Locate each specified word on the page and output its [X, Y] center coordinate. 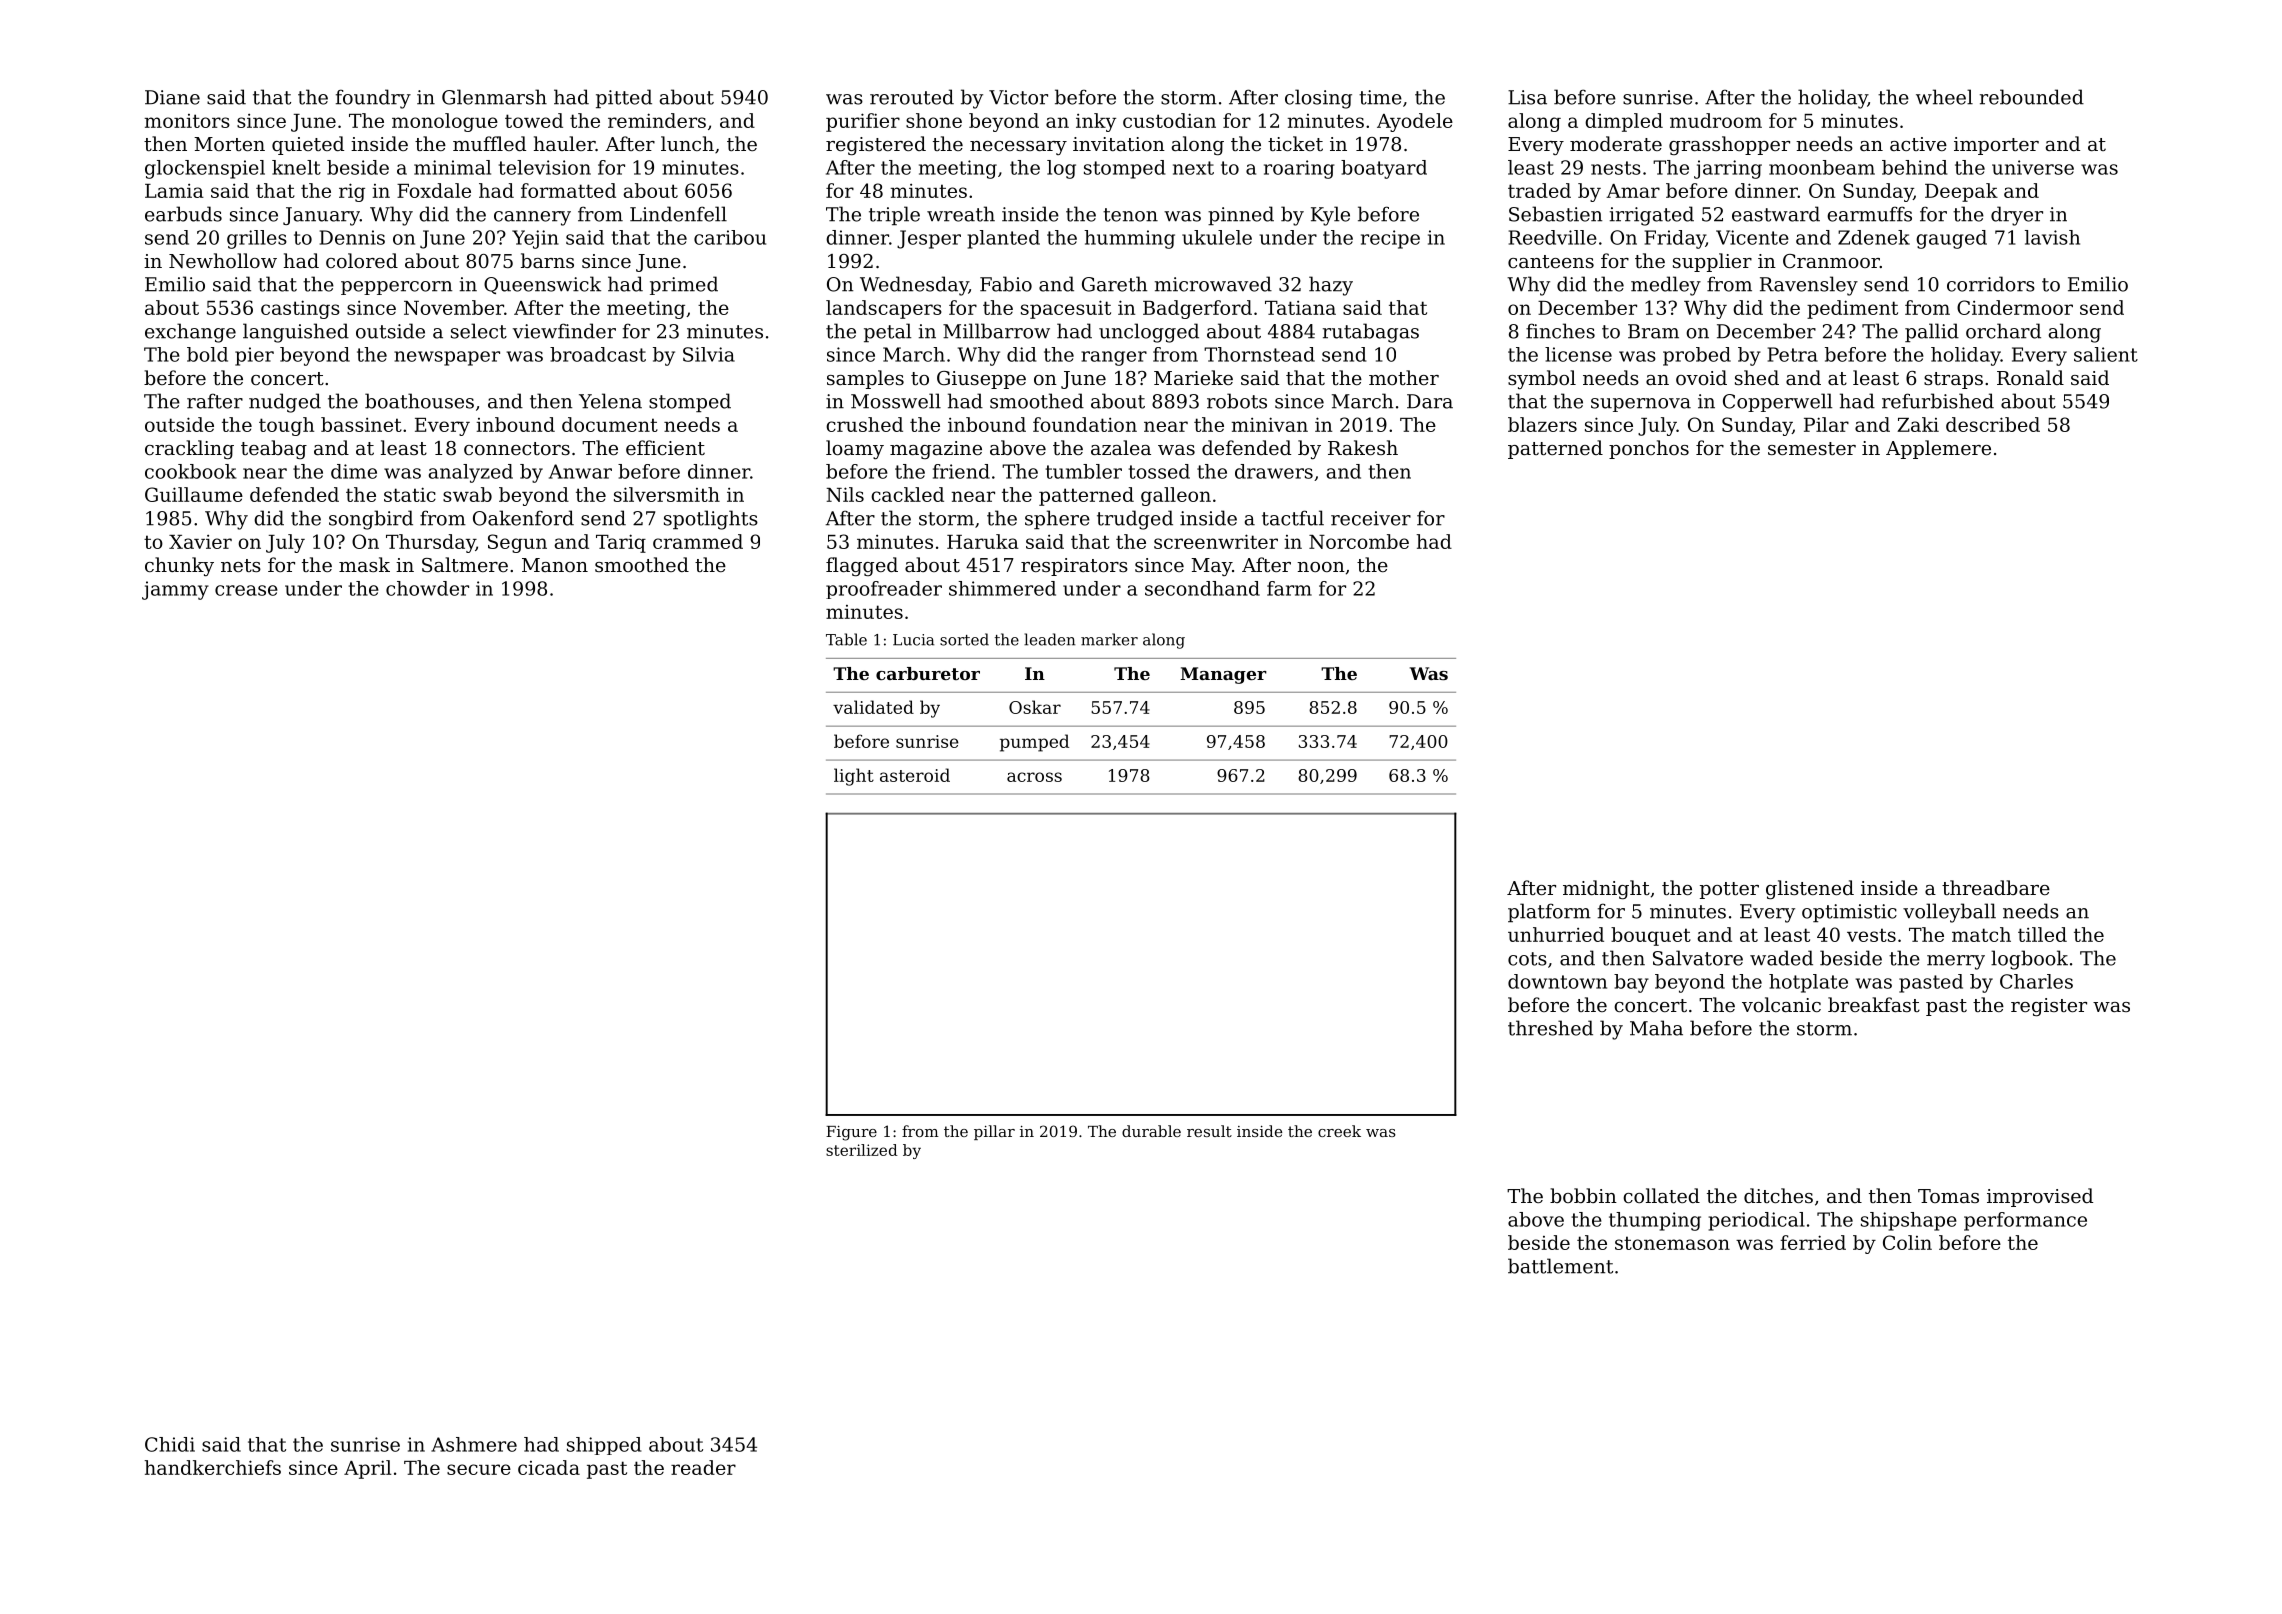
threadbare [1996, 887]
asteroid [915, 775]
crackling [189, 449]
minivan [1270, 424]
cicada [549, 1467]
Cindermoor [2015, 307]
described [1993, 424]
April [367, 1469]
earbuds [183, 214]
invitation [1119, 144]
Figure [851, 1133]
